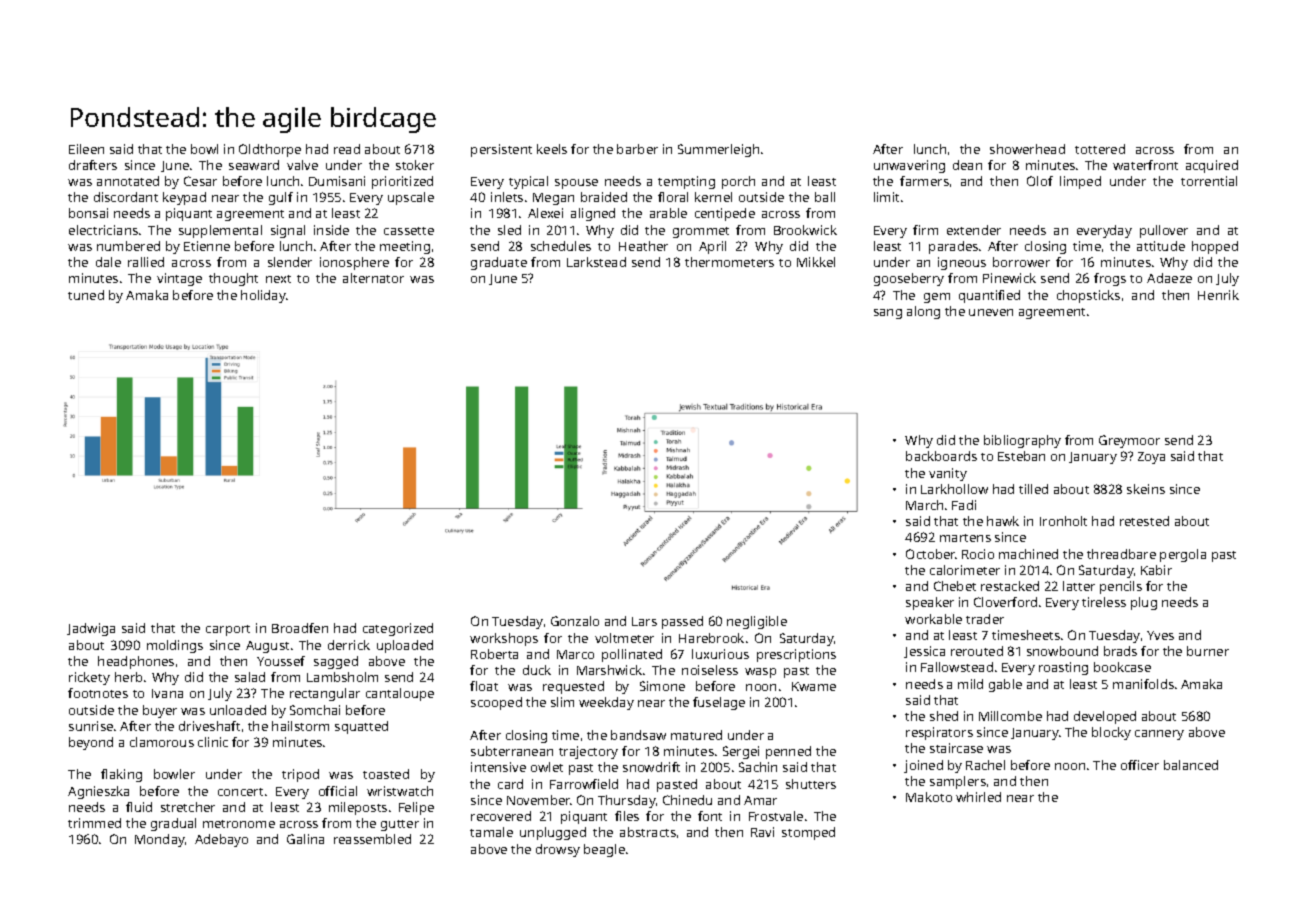  What do you see at coordinates (991, 312) in the document?
I see `uneven` at bounding box center [991, 312].
